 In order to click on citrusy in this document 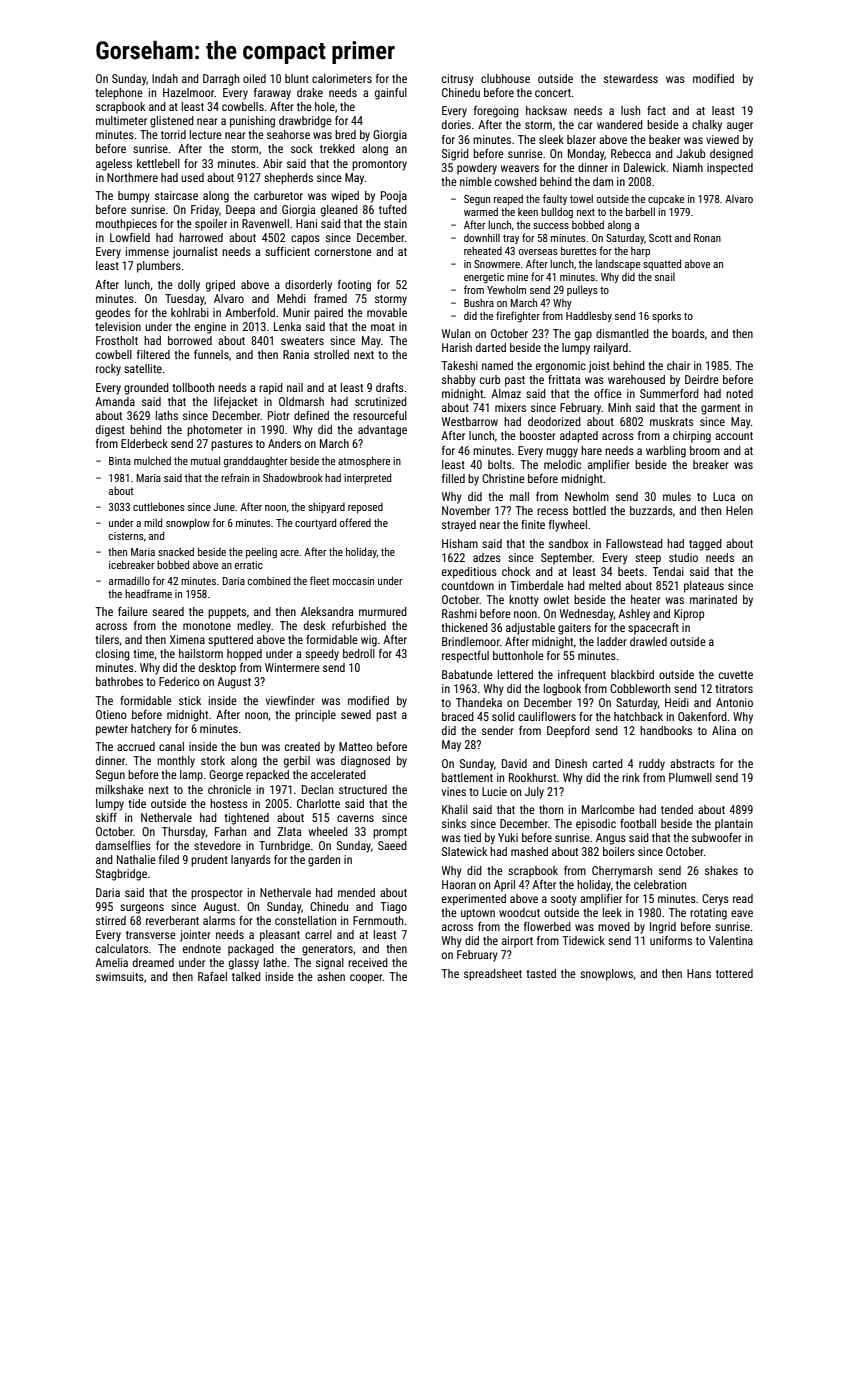, I will do `click(458, 80)`.
